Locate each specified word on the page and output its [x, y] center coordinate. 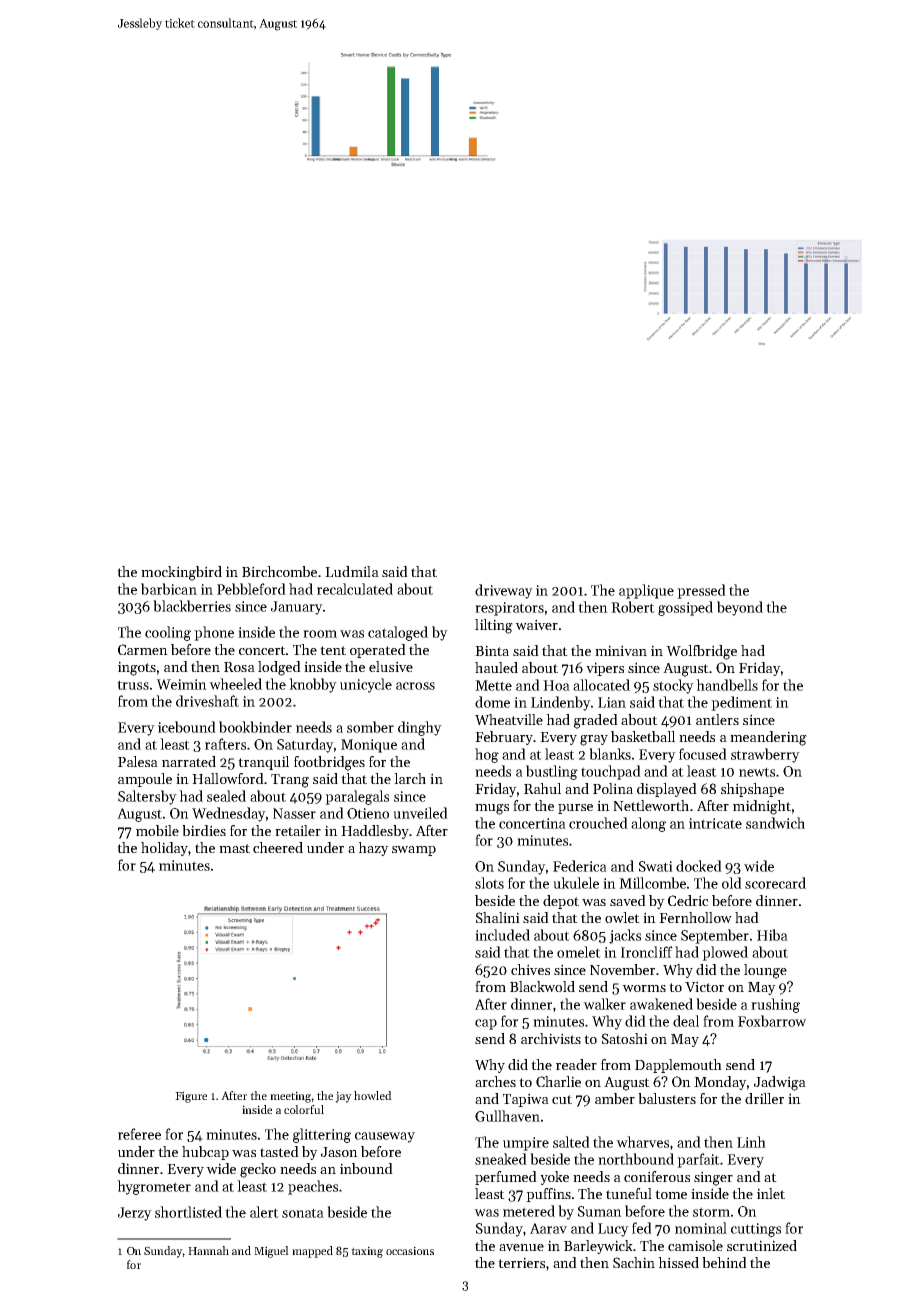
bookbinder [255, 727]
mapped [312, 1252]
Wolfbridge [701, 652]
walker [604, 1004]
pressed [701, 591]
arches [495, 1081]
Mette [493, 685]
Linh [751, 1142]
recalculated [355, 589]
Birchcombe [279, 571]
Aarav [548, 1228]
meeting [291, 1097]
